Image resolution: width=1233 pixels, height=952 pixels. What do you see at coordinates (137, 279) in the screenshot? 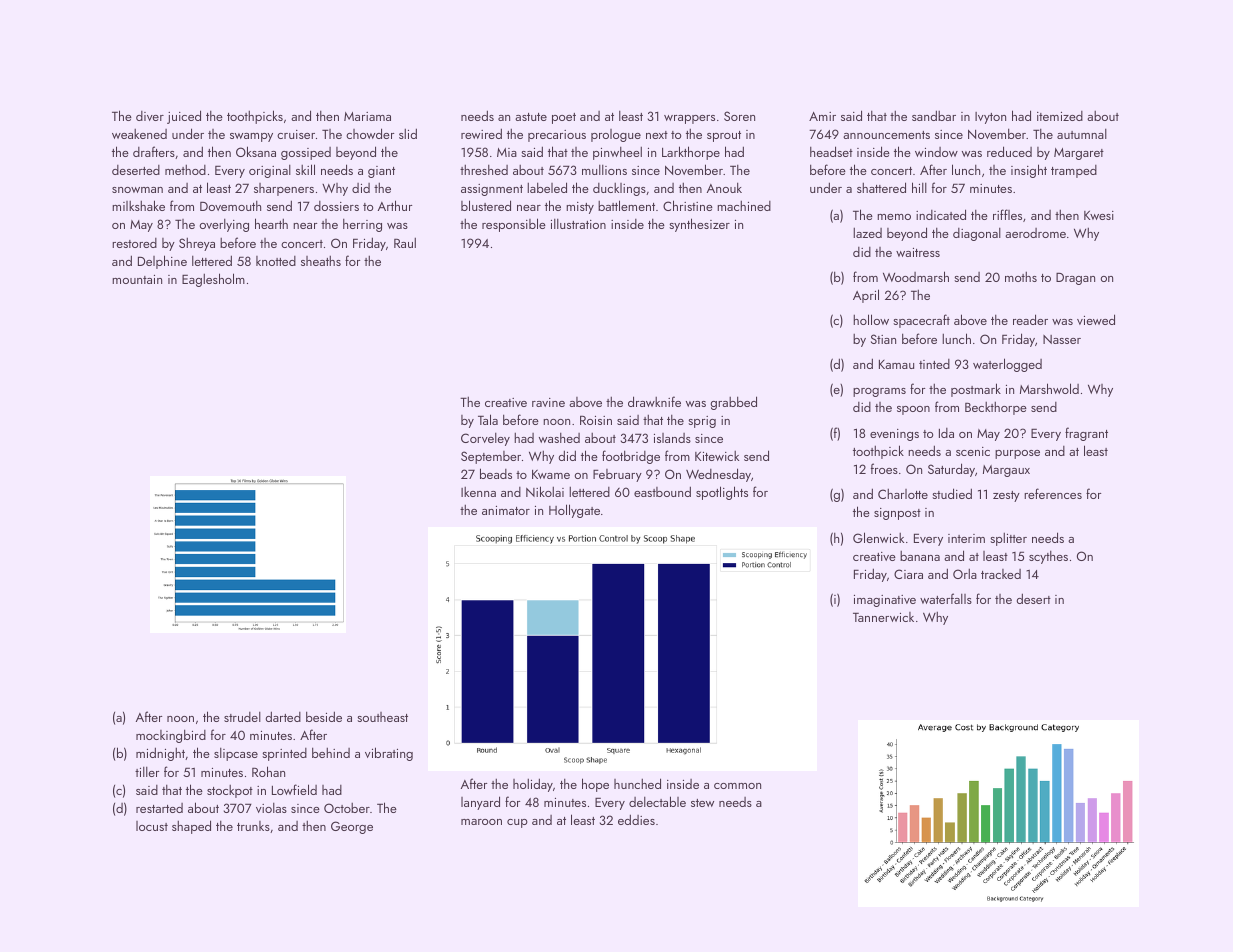
I see `mountain` at bounding box center [137, 279].
